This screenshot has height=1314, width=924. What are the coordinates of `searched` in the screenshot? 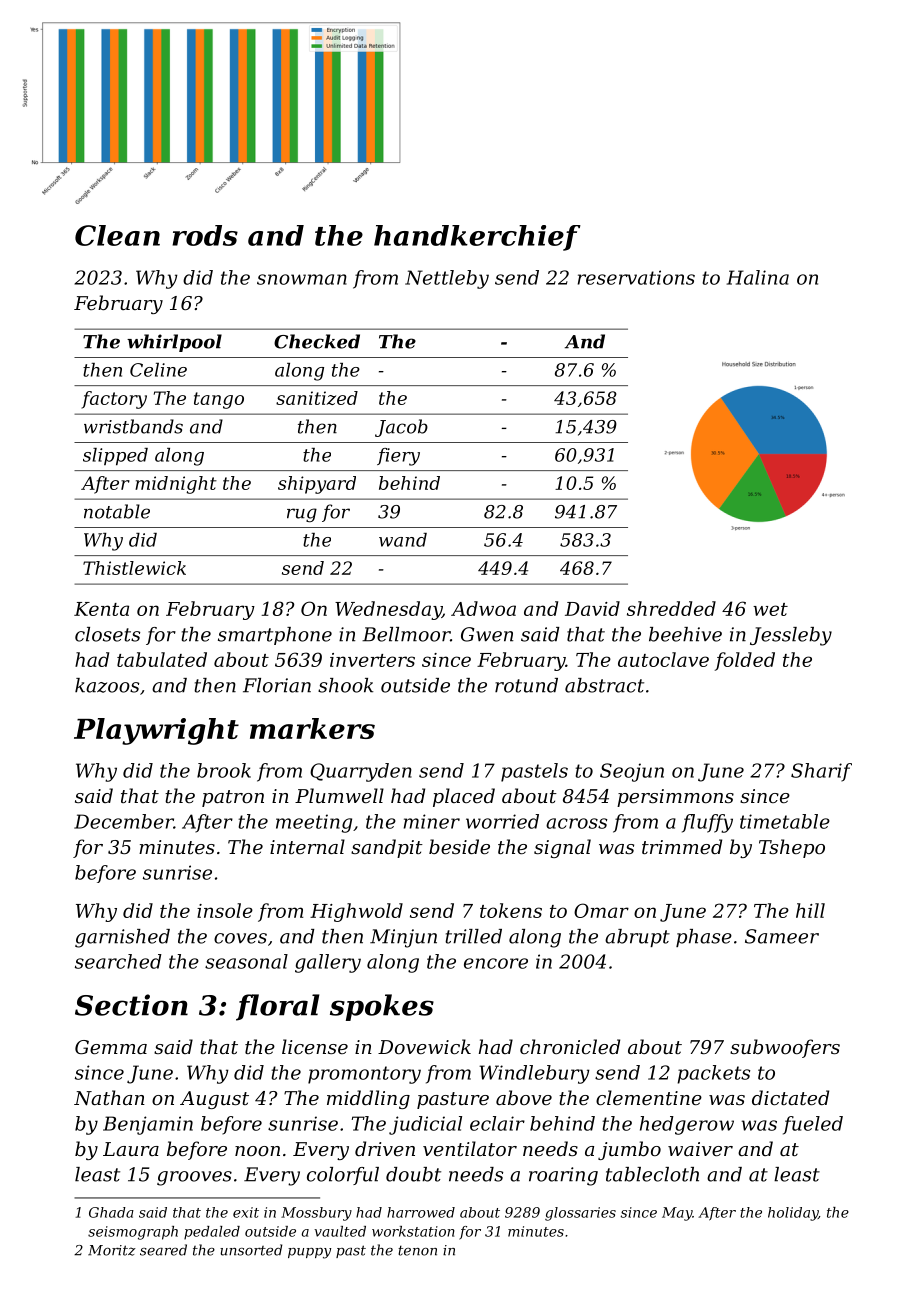 It's located at (118, 961).
